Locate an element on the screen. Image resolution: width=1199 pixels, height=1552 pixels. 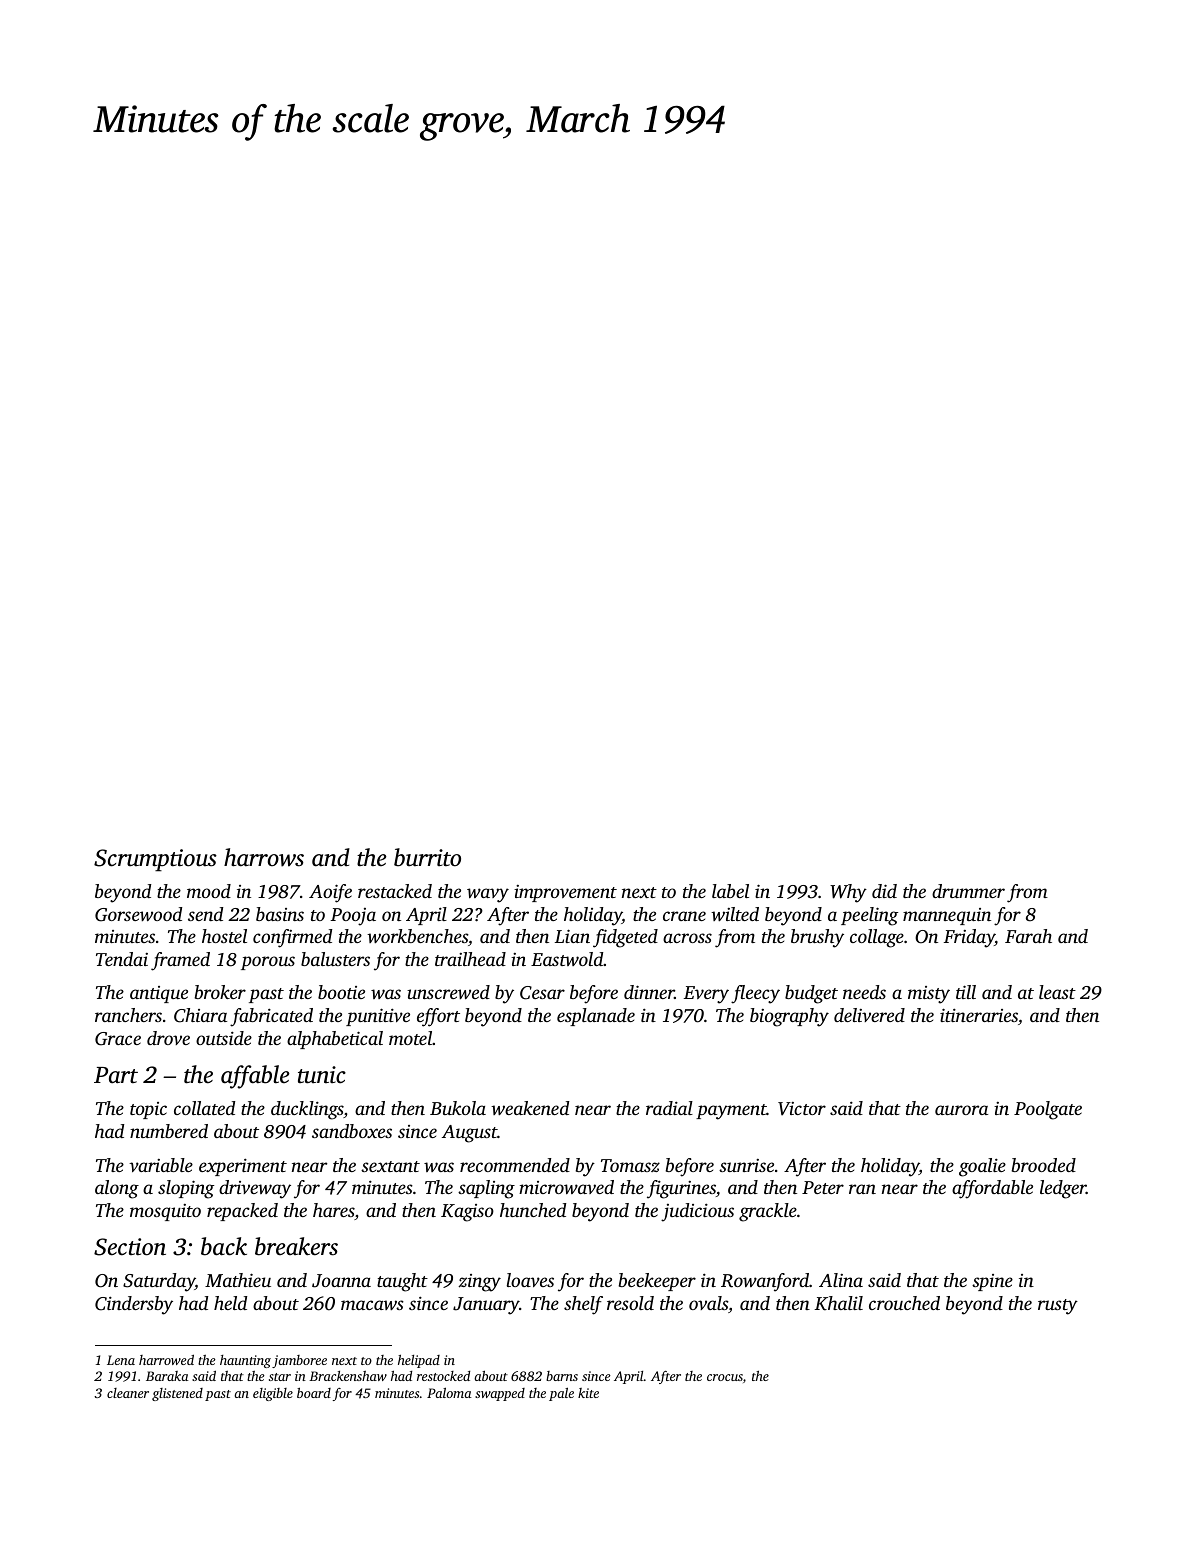
along is located at coordinates (117, 1189).
